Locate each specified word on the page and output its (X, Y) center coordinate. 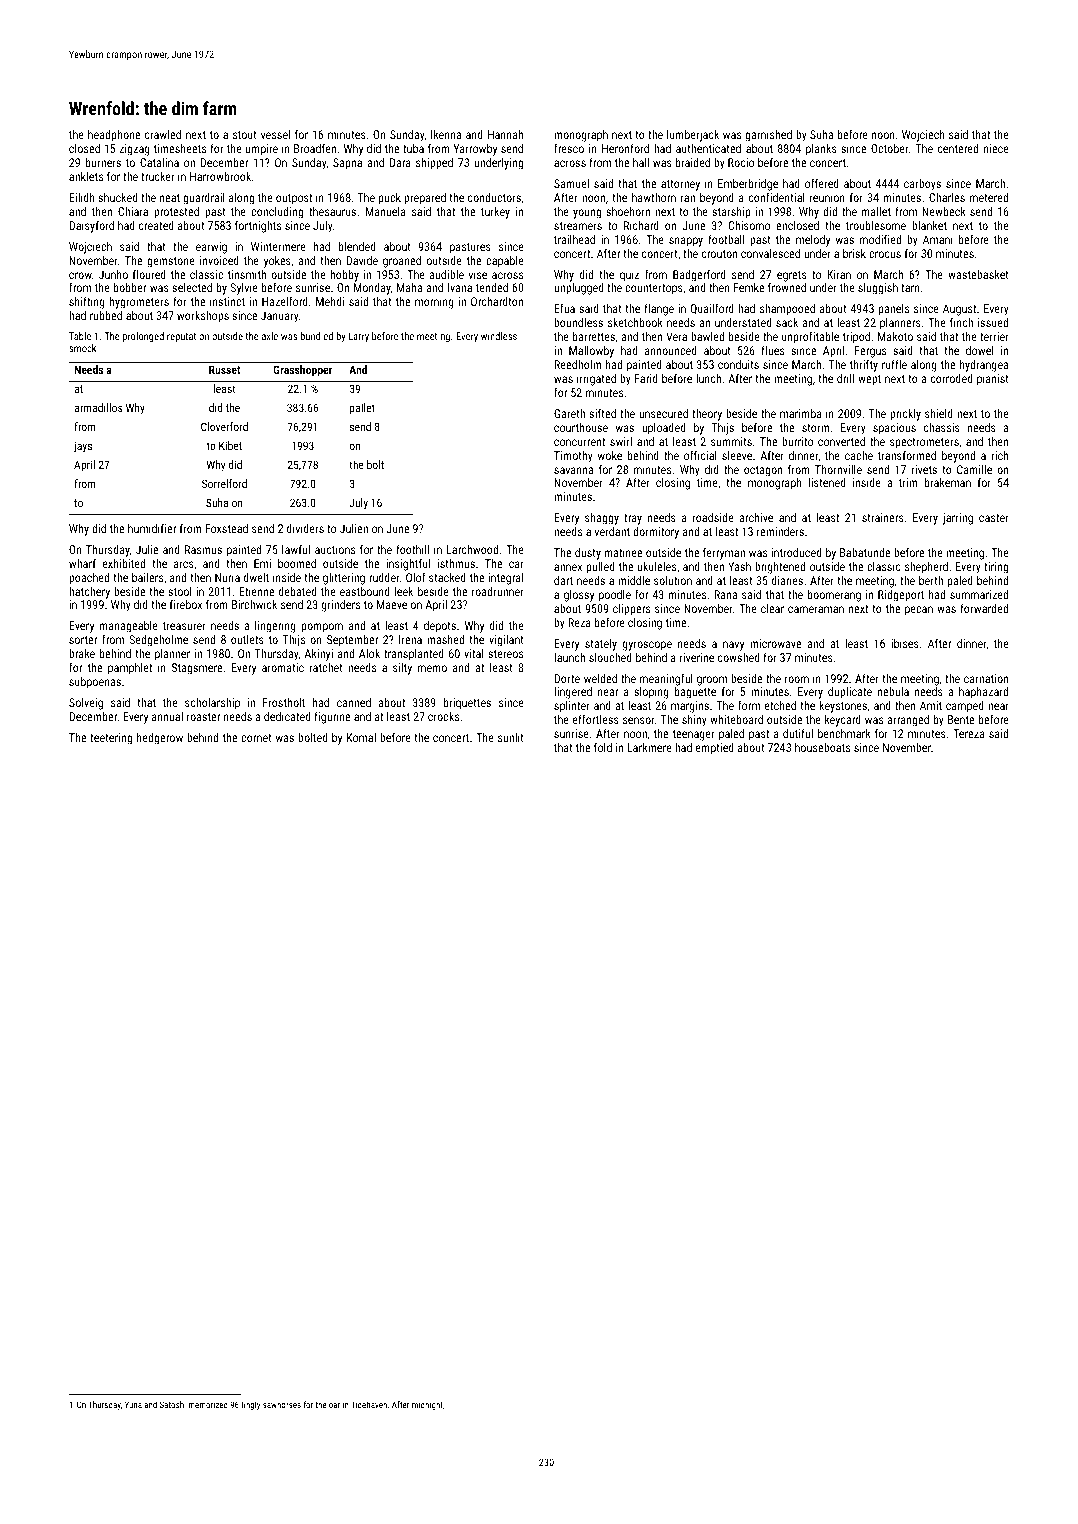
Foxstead (226, 528)
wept (869, 380)
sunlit (511, 737)
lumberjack (693, 136)
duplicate (850, 693)
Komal (361, 737)
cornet (256, 738)
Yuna (133, 1404)
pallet (362, 409)
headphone (114, 136)
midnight (427, 1405)
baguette (695, 693)
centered (958, 148)
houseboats (822, 747)
